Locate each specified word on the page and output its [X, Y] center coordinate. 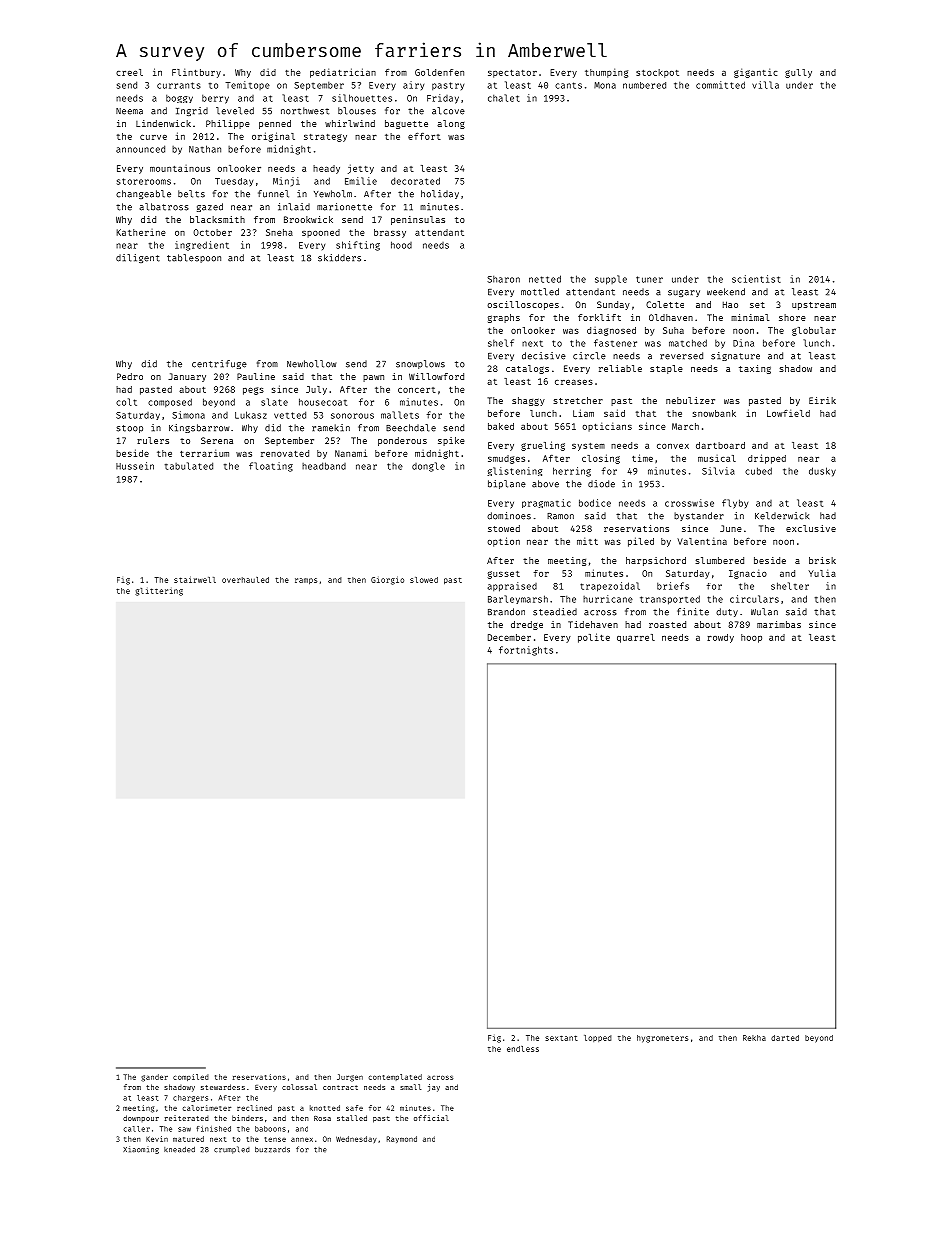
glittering [159, 592]
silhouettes [362, 98]
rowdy [720, 638]
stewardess [223, 1087]
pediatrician [343, 73]
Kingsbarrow [199, 428]
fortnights [526, 651]
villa [765, 85]
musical [717, 458]
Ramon [560, 516]
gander [154, 1078]
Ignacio [748, 574]
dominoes [509, 516]
